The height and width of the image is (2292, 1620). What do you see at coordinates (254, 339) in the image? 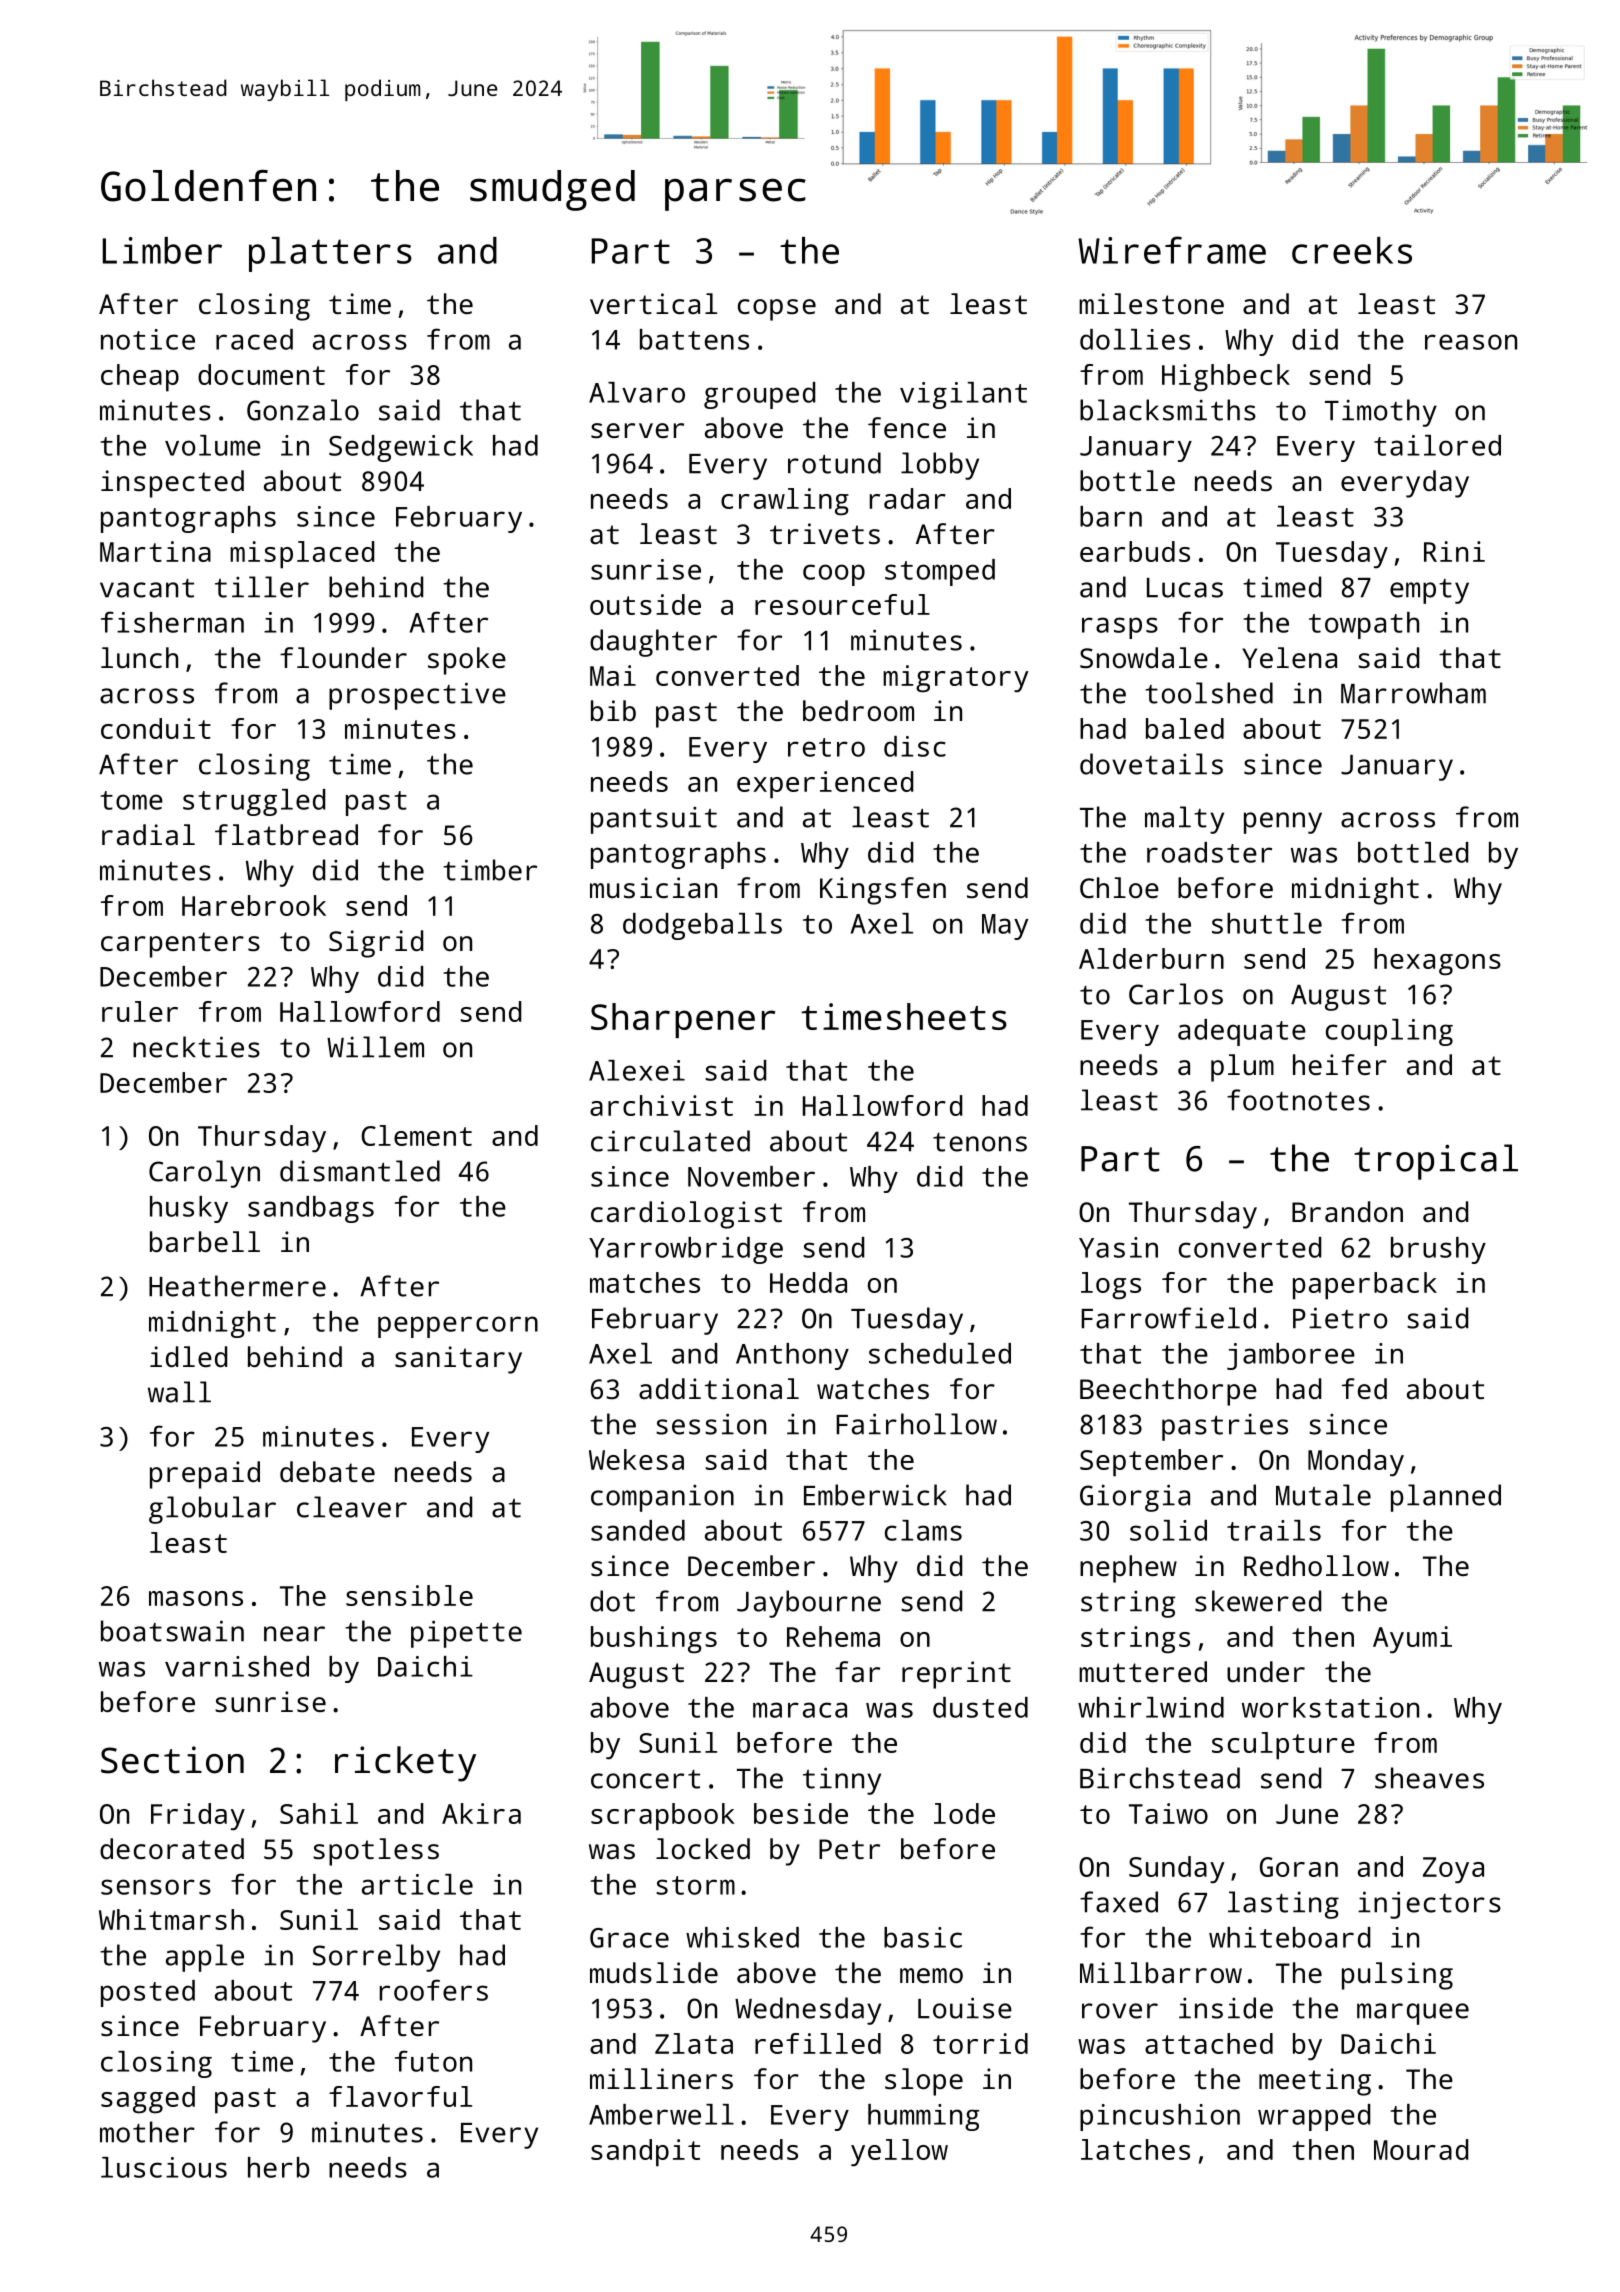
I see `raced` at bounding box center [254, 339].
